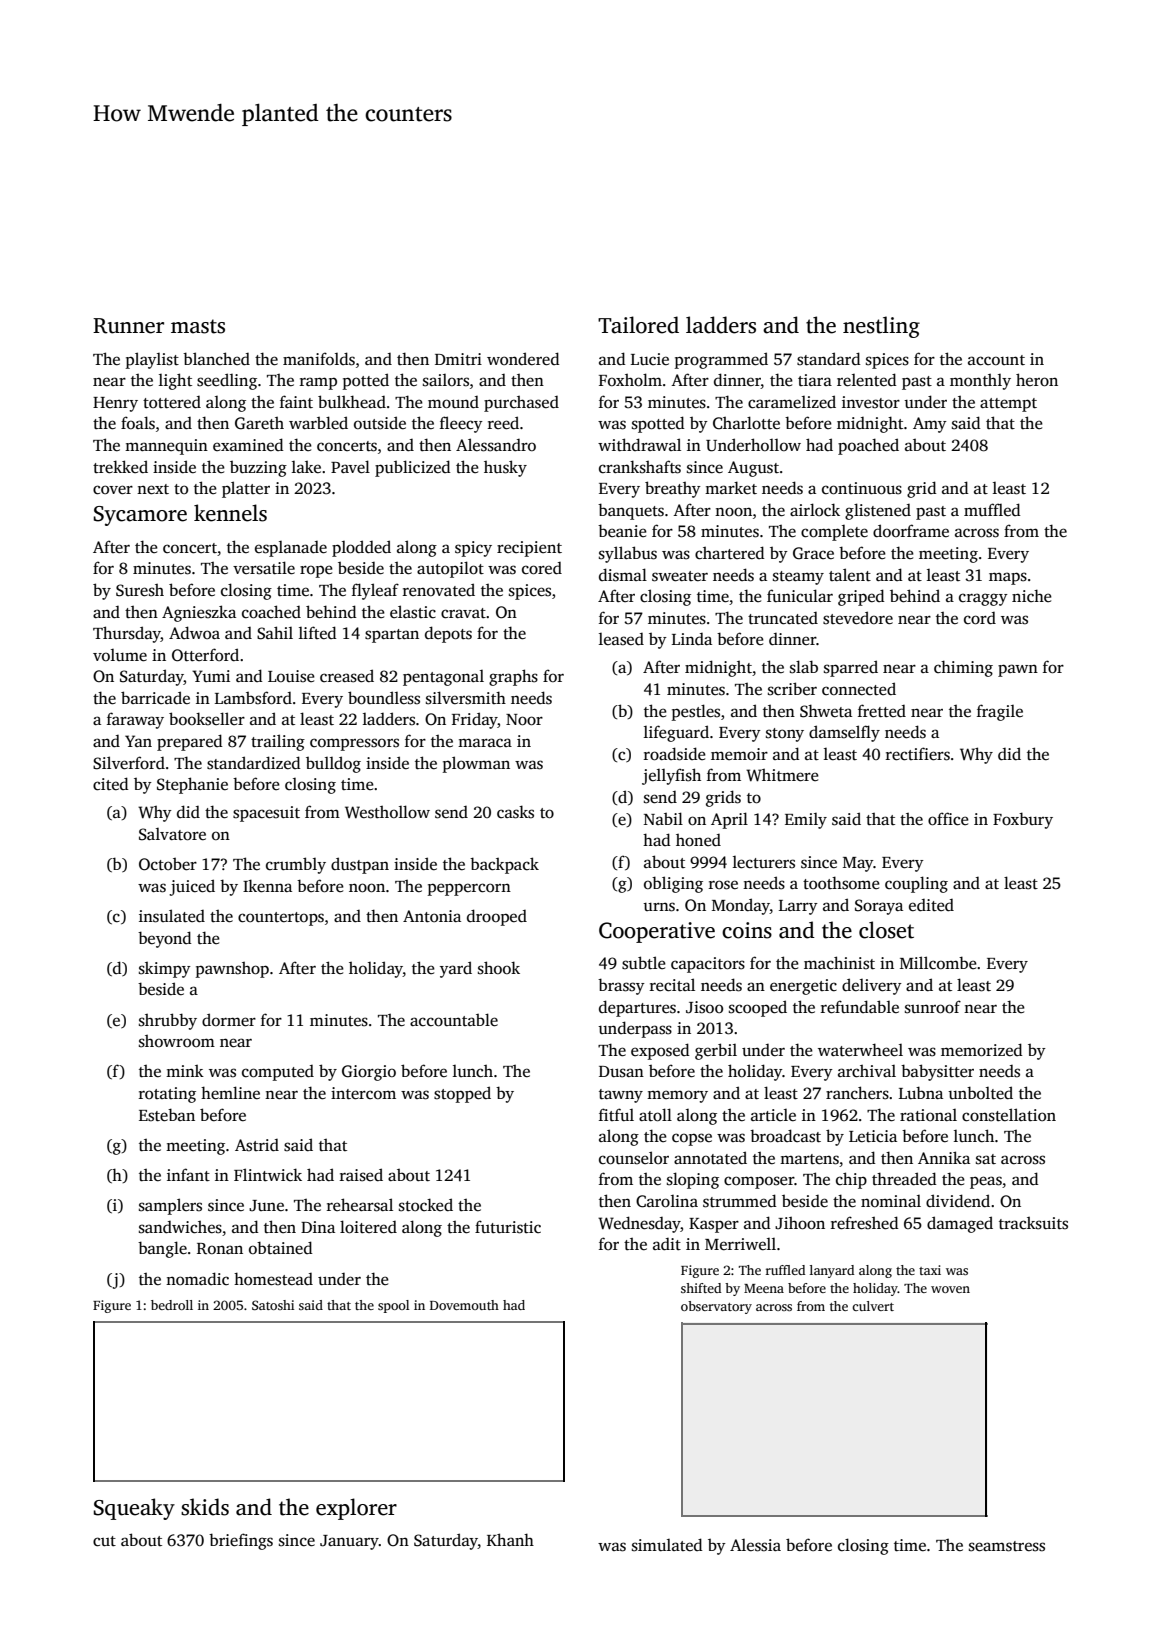 The height and width of the image is (1645, 1163). Describe the element at coordinates (476, 764) in the image. I see `plowman` at that location.
